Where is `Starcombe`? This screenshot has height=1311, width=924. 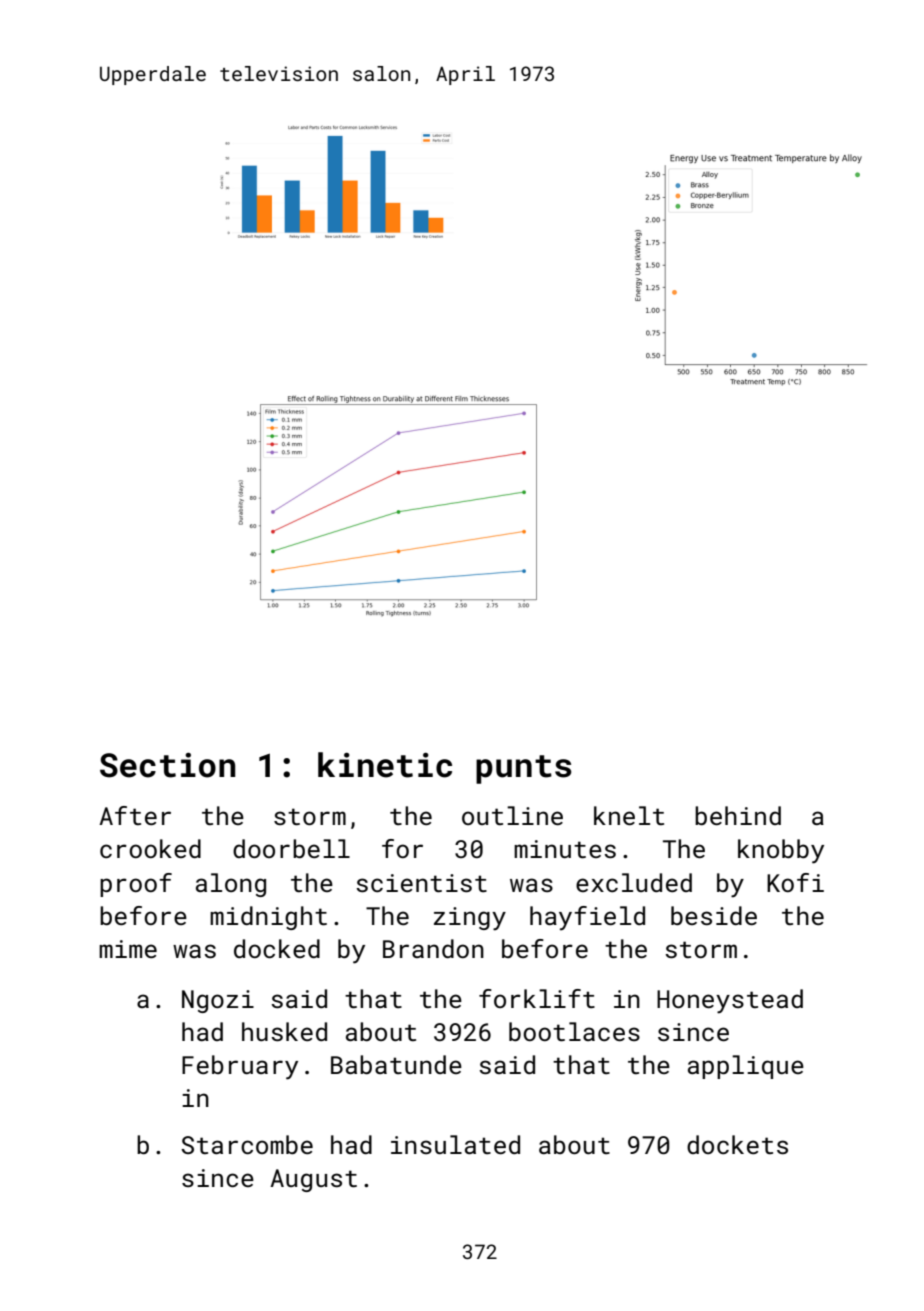 Starcombe is located at coordinates (247, 1144).
